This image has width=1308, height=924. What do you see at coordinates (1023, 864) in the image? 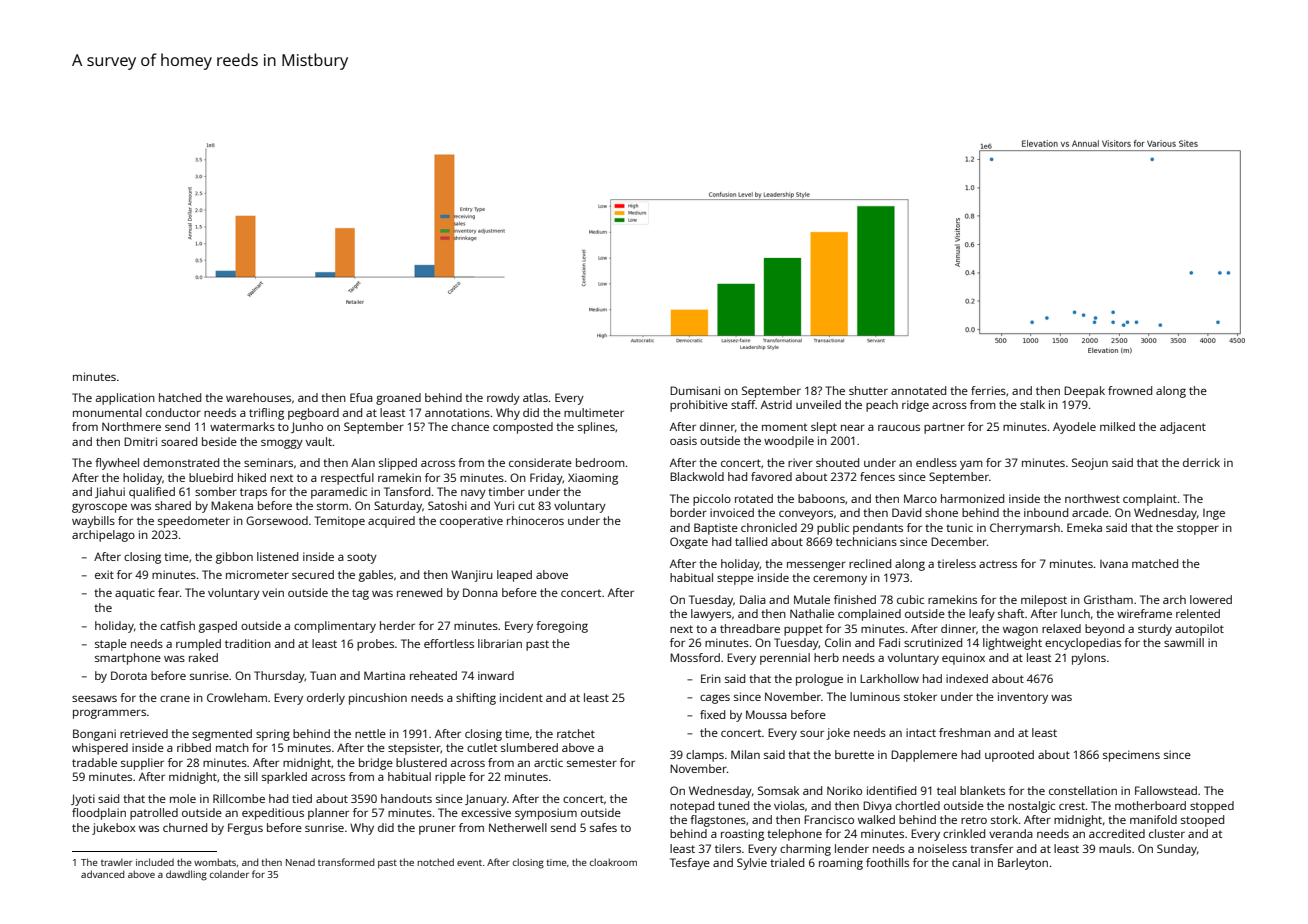
I see `Barleyton` at bounding box center [1023, 864].
